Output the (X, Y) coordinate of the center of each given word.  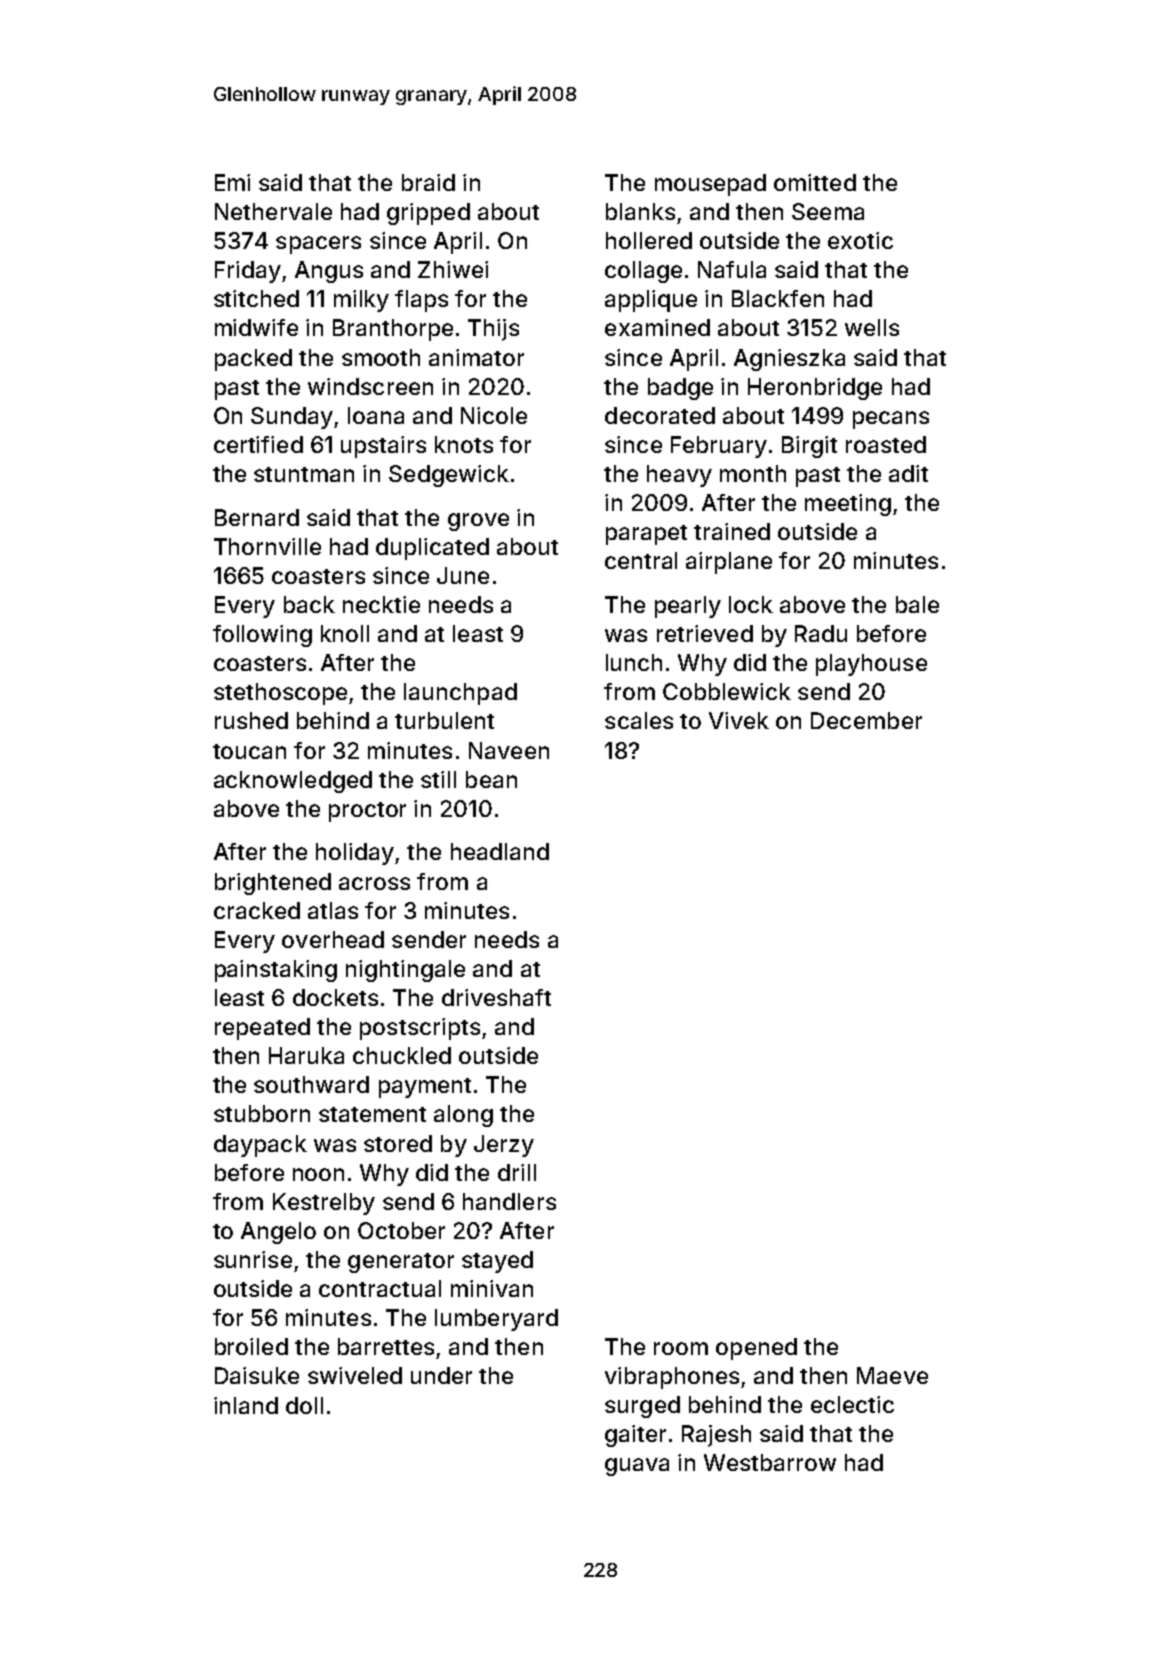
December (866, 720)
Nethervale (273, 211)
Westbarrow (770, 1462)
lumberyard (496, 1320)
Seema (828, 211)
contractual (380, 1288)
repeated (262, 1029)
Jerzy (504, 1146)
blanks (640, 211)
